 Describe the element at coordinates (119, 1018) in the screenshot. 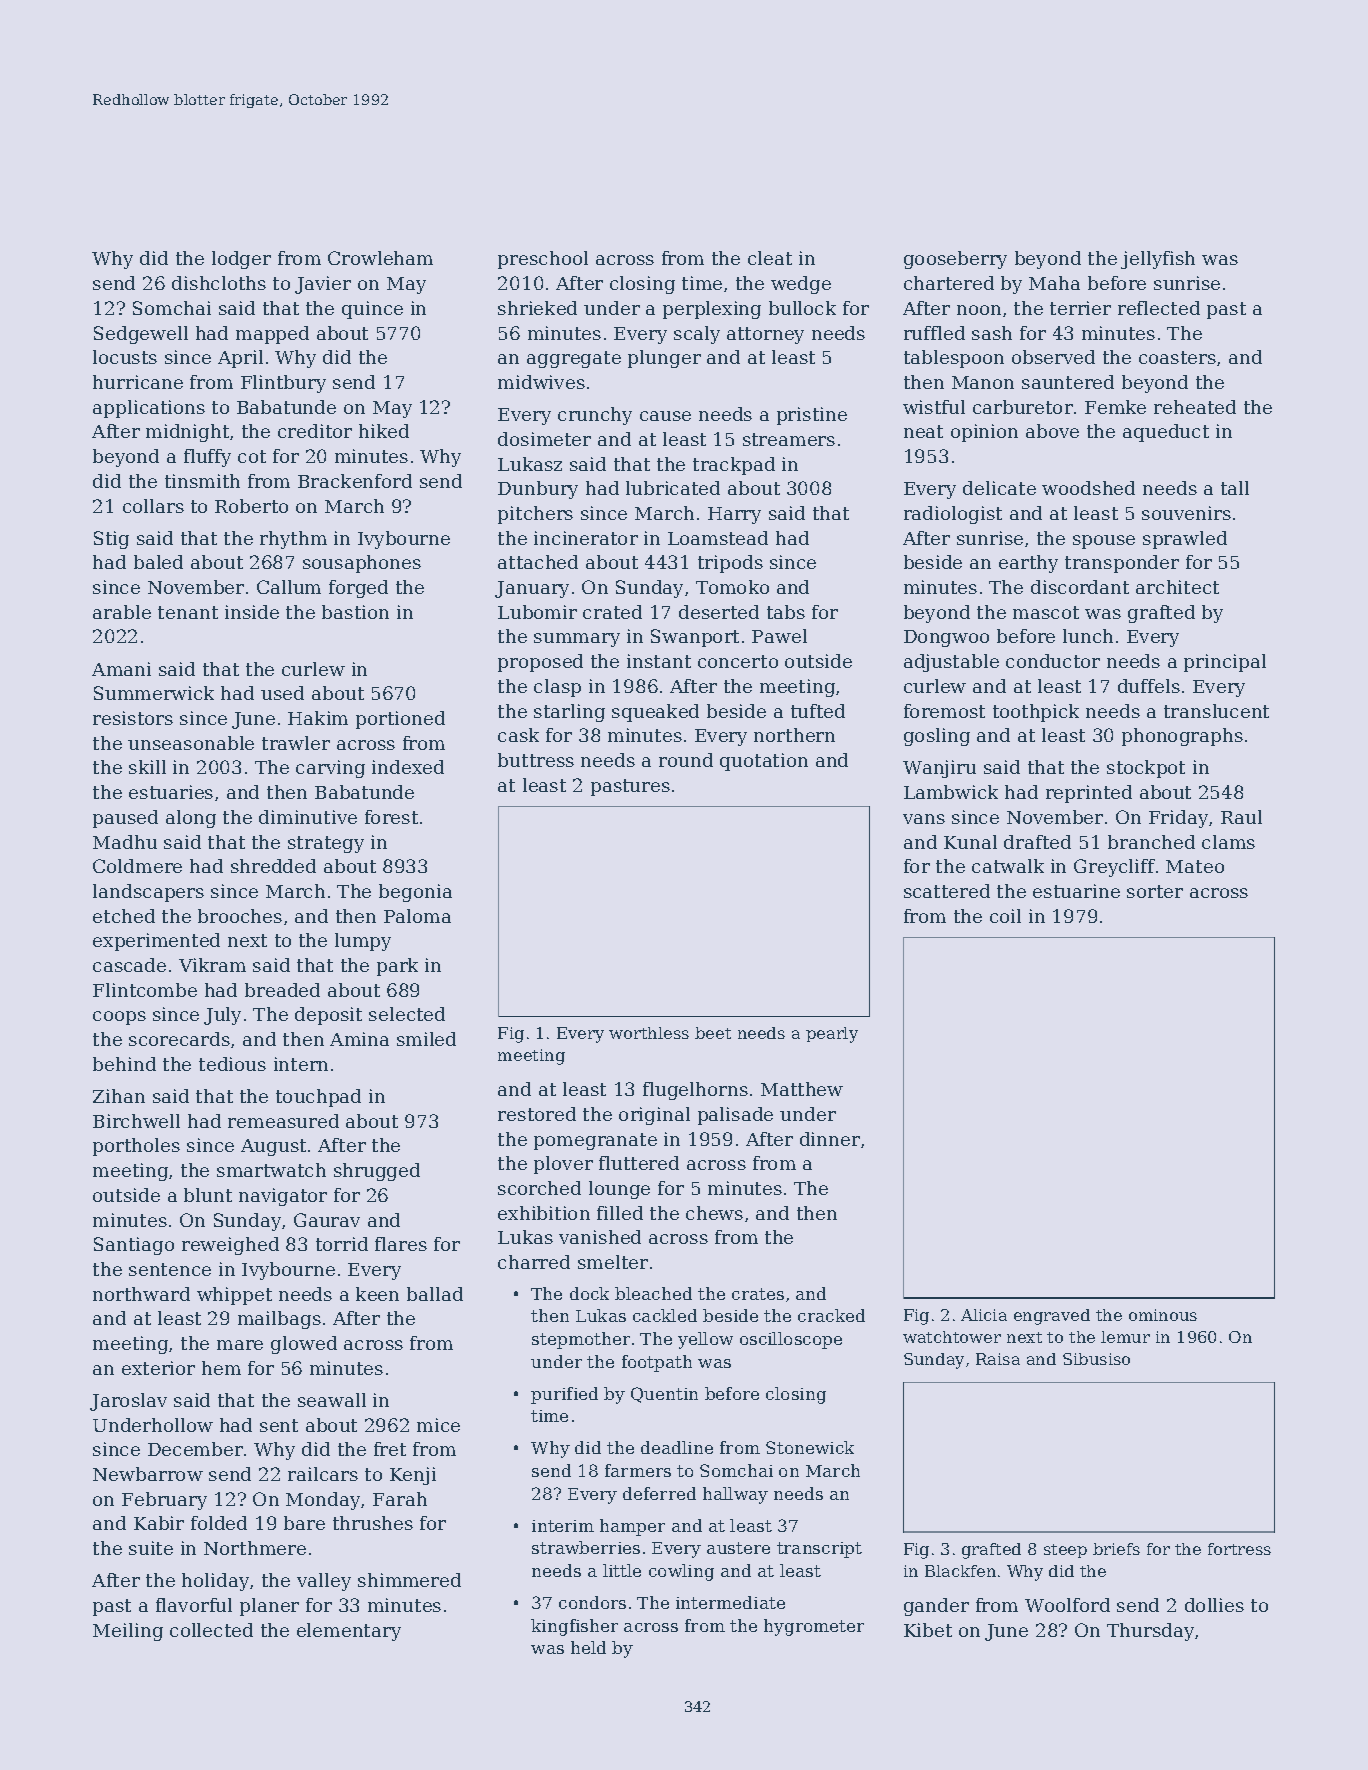

I see `coops` at that location.
